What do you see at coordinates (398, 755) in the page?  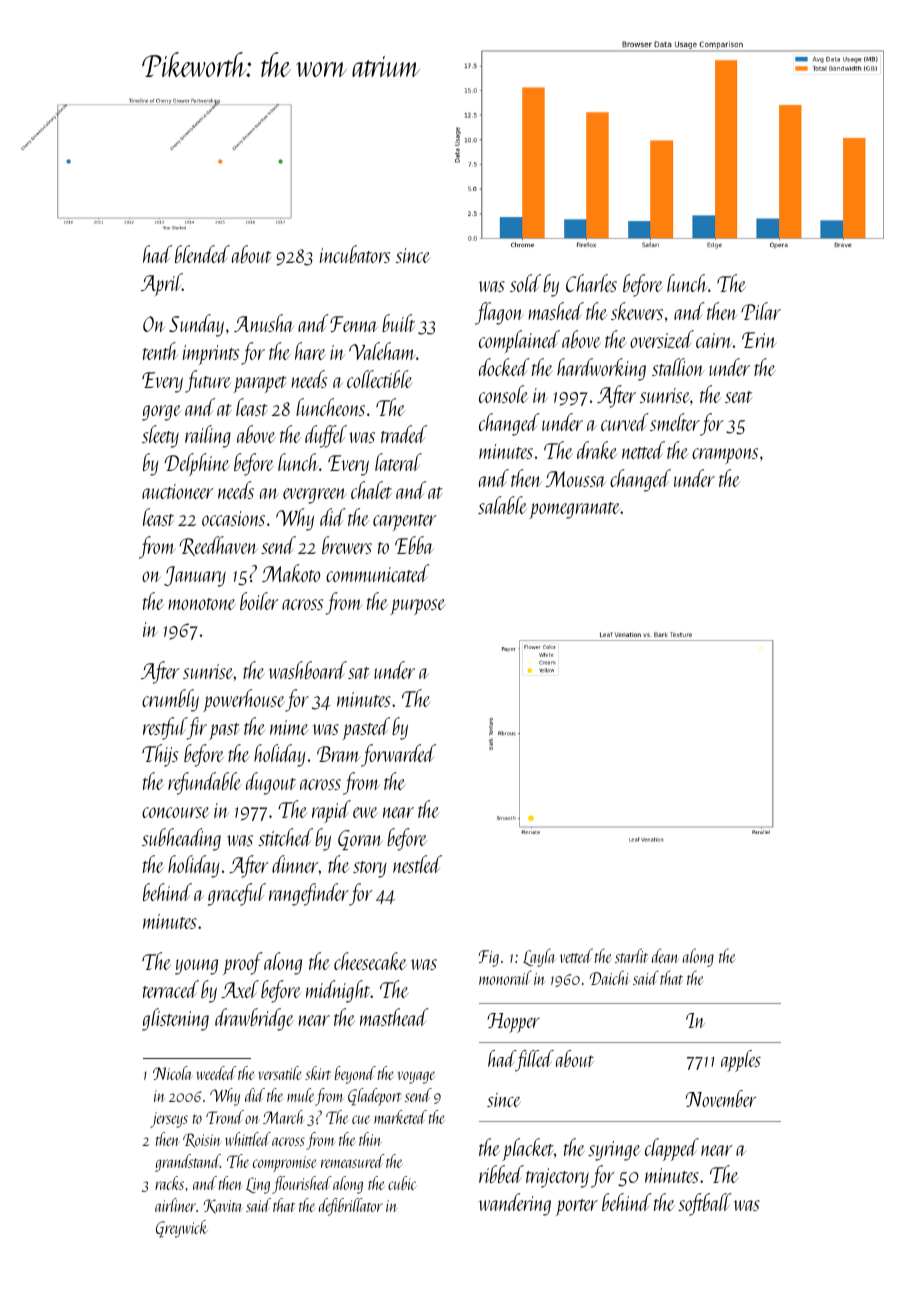 I see `forwarded` at bounding box center [398, 755].
